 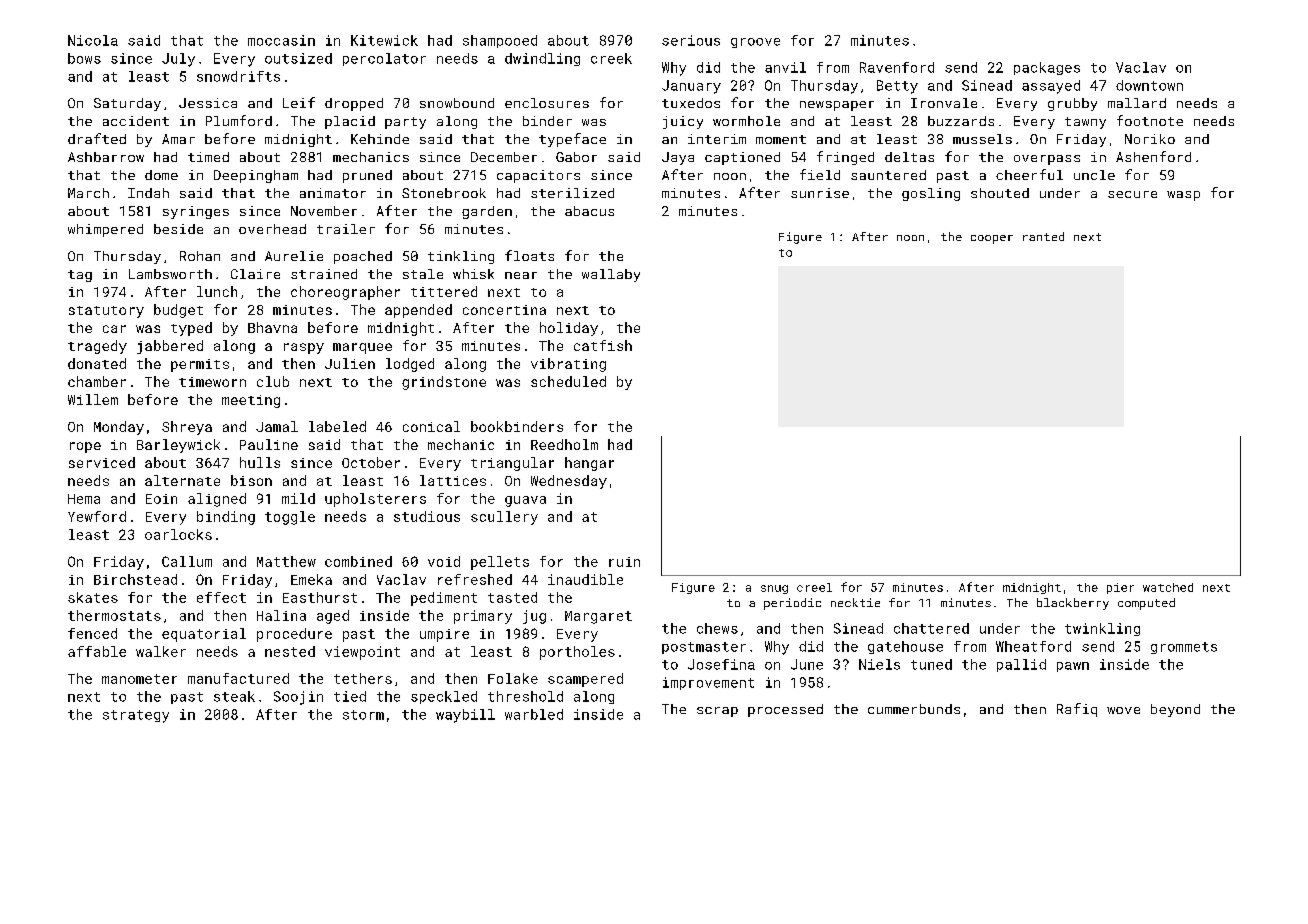 I want to click on Claire, so click(x=255, y=274).
